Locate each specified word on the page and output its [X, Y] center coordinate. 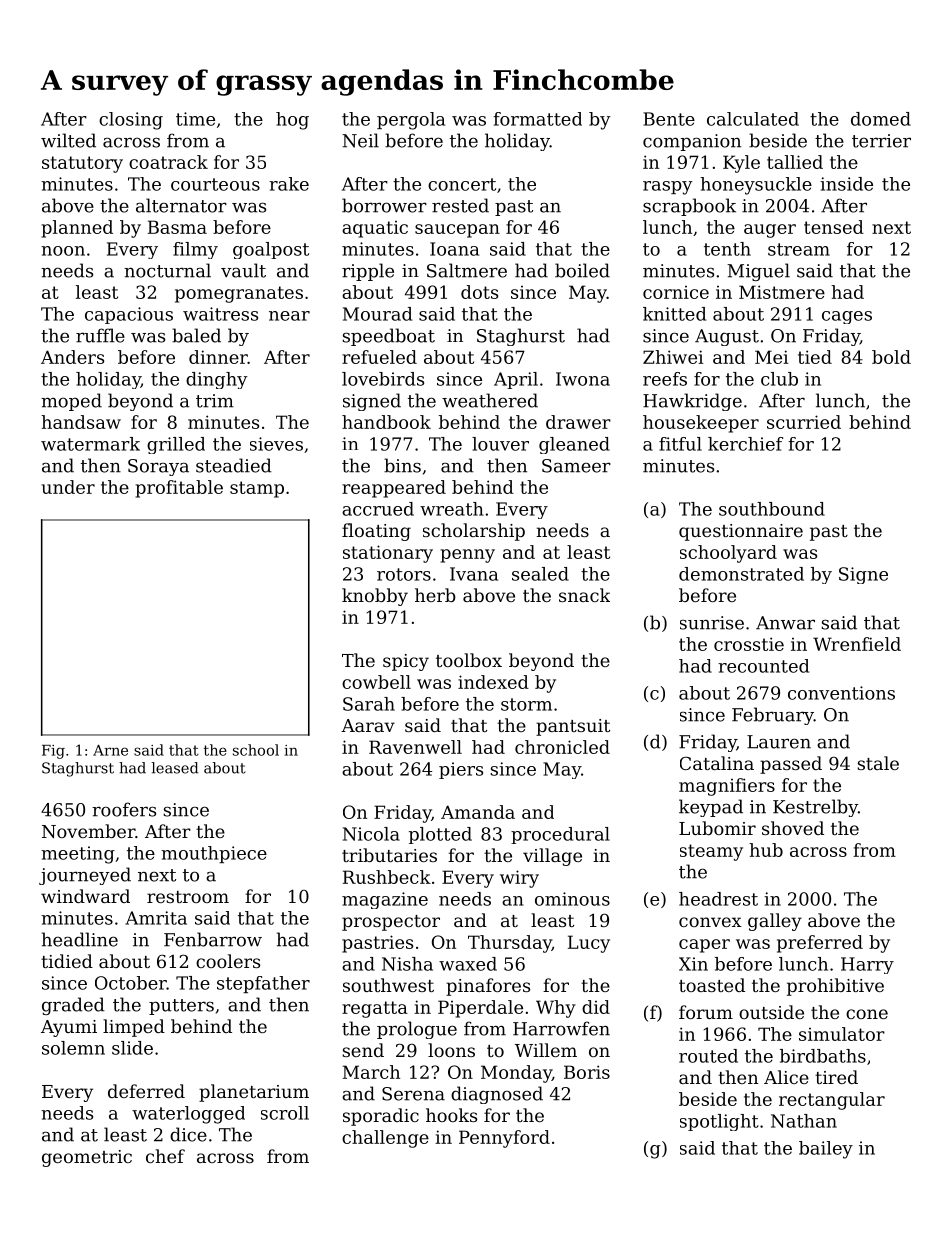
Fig [53, 752]
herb [435, 595]
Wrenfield [857, 644]
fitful [680, 444]
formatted [537, 119]
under [68, 487]
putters [181, 1007]
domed [881, 119]
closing [131, 121]
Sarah [369, 704]
